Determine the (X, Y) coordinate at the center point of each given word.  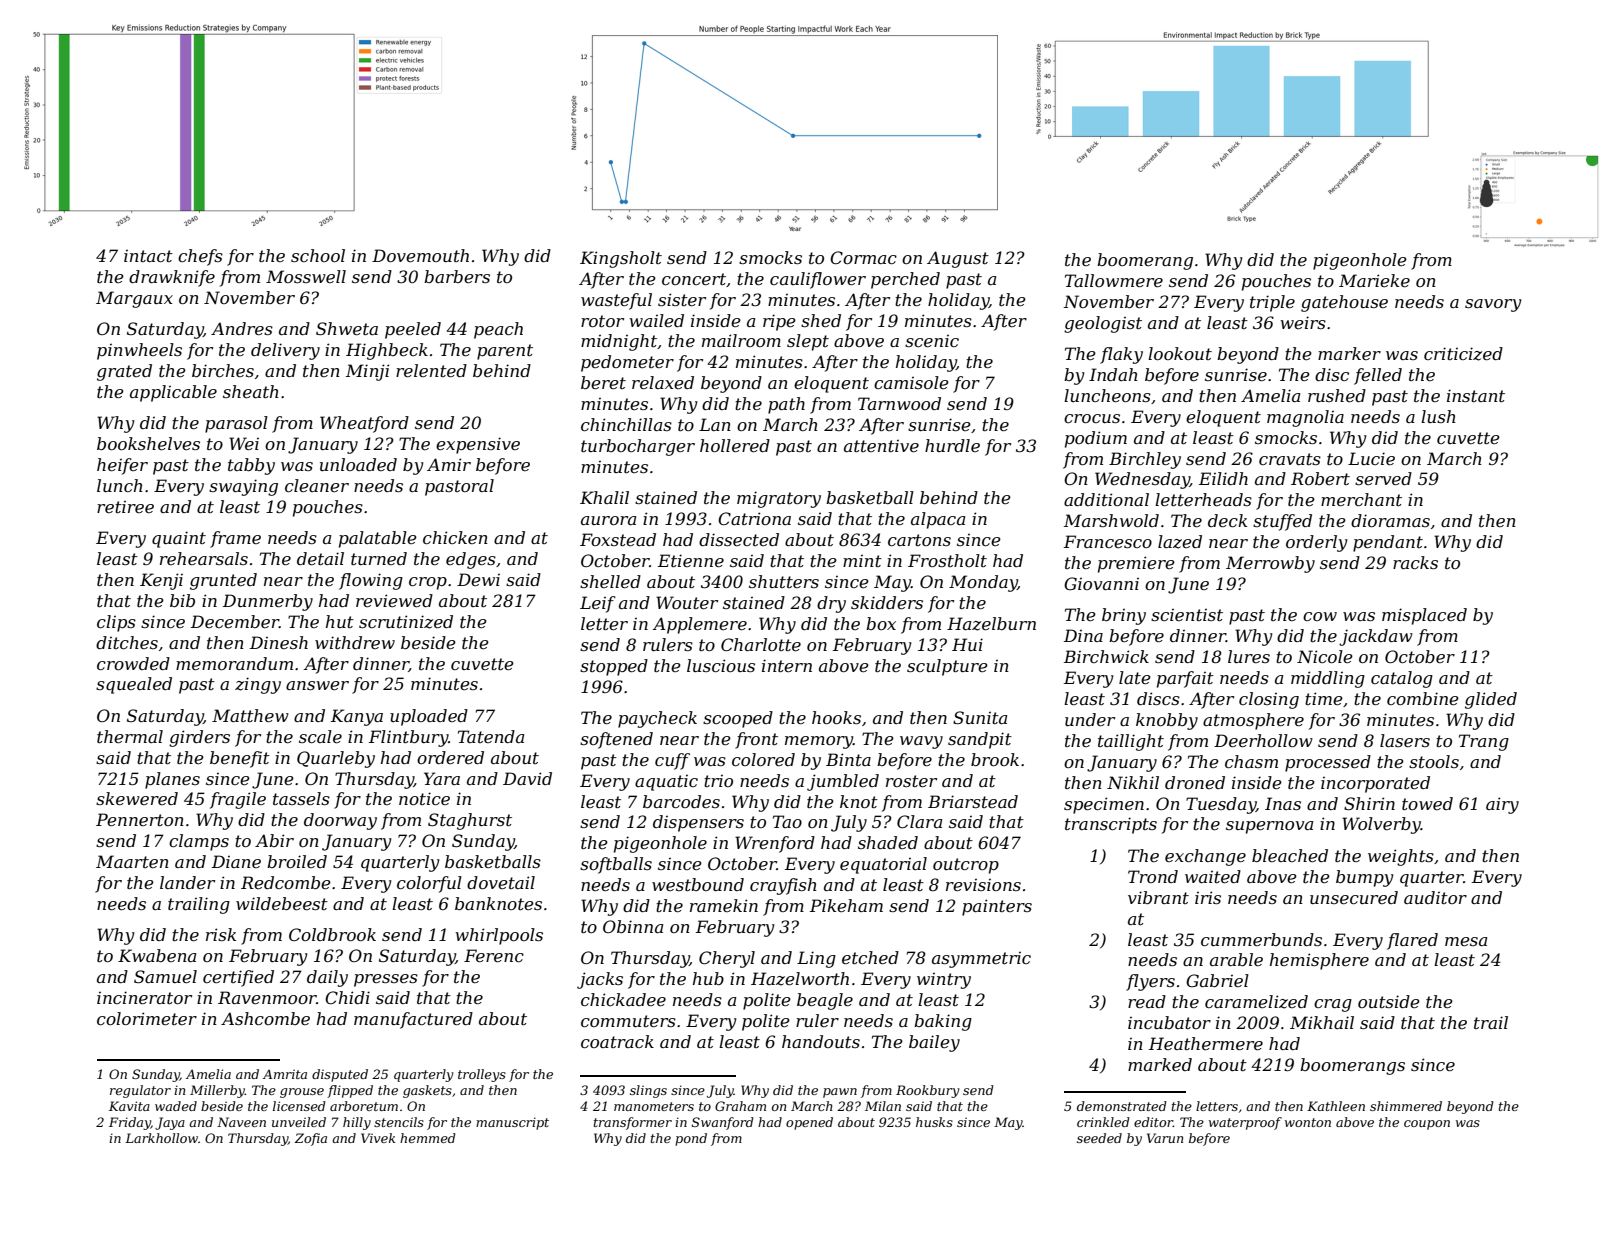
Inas (1283, 803)
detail (320, 558)
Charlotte (761, 644)
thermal (130, 736)
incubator (1169, 1022)
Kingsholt (621, 259)
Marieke (1374, 280)
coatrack (617, 1041)
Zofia (311, 1139)
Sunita (980, 717)
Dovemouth (420, 255)
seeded (1099, 1138)
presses (386, 980)
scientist (1187, 614)
